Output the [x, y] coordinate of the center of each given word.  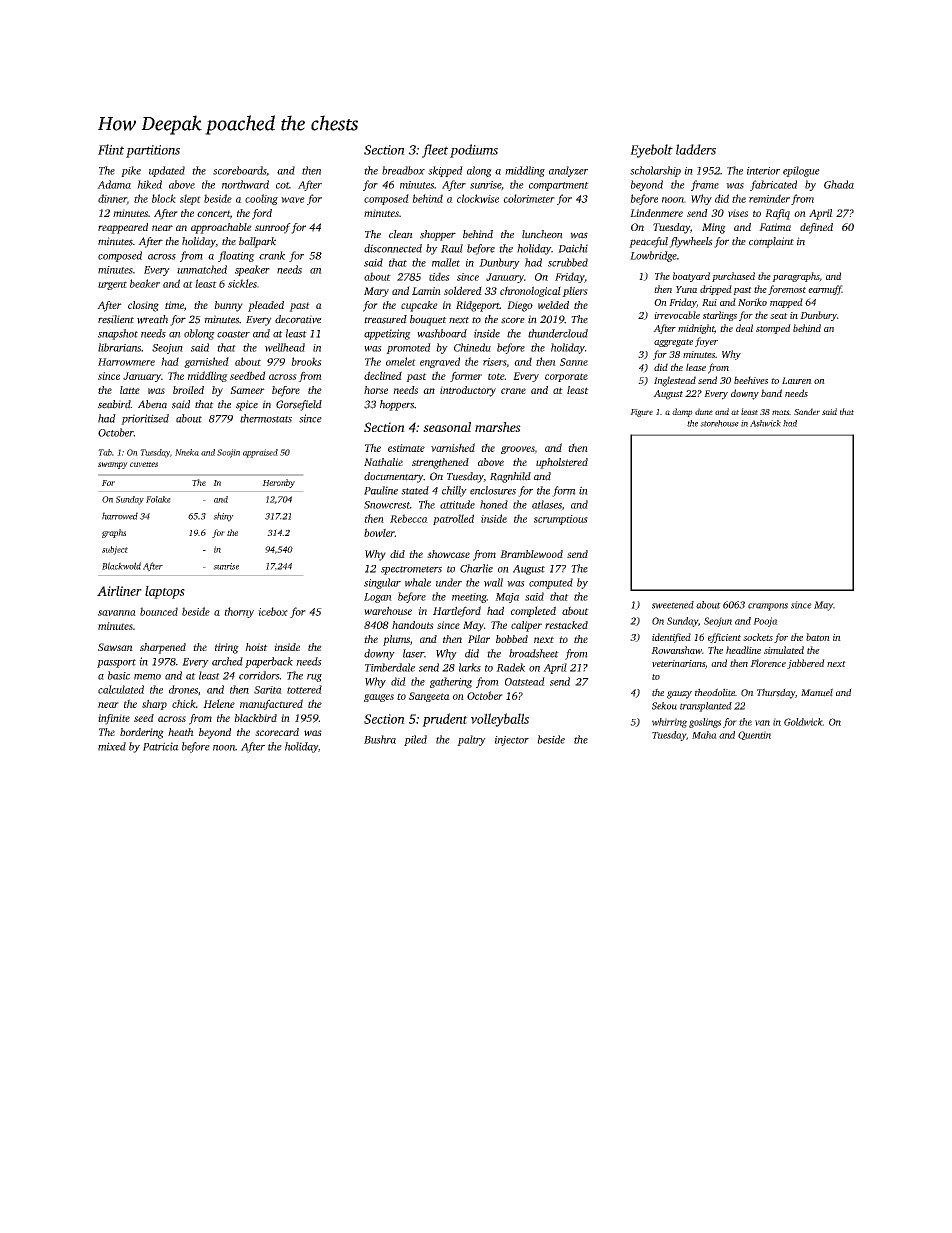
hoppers [397, 405]
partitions [153, 151]
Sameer [247, 390]
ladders [696, 149]
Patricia [161, 746]
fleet [435, 151]
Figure [641, 413]
